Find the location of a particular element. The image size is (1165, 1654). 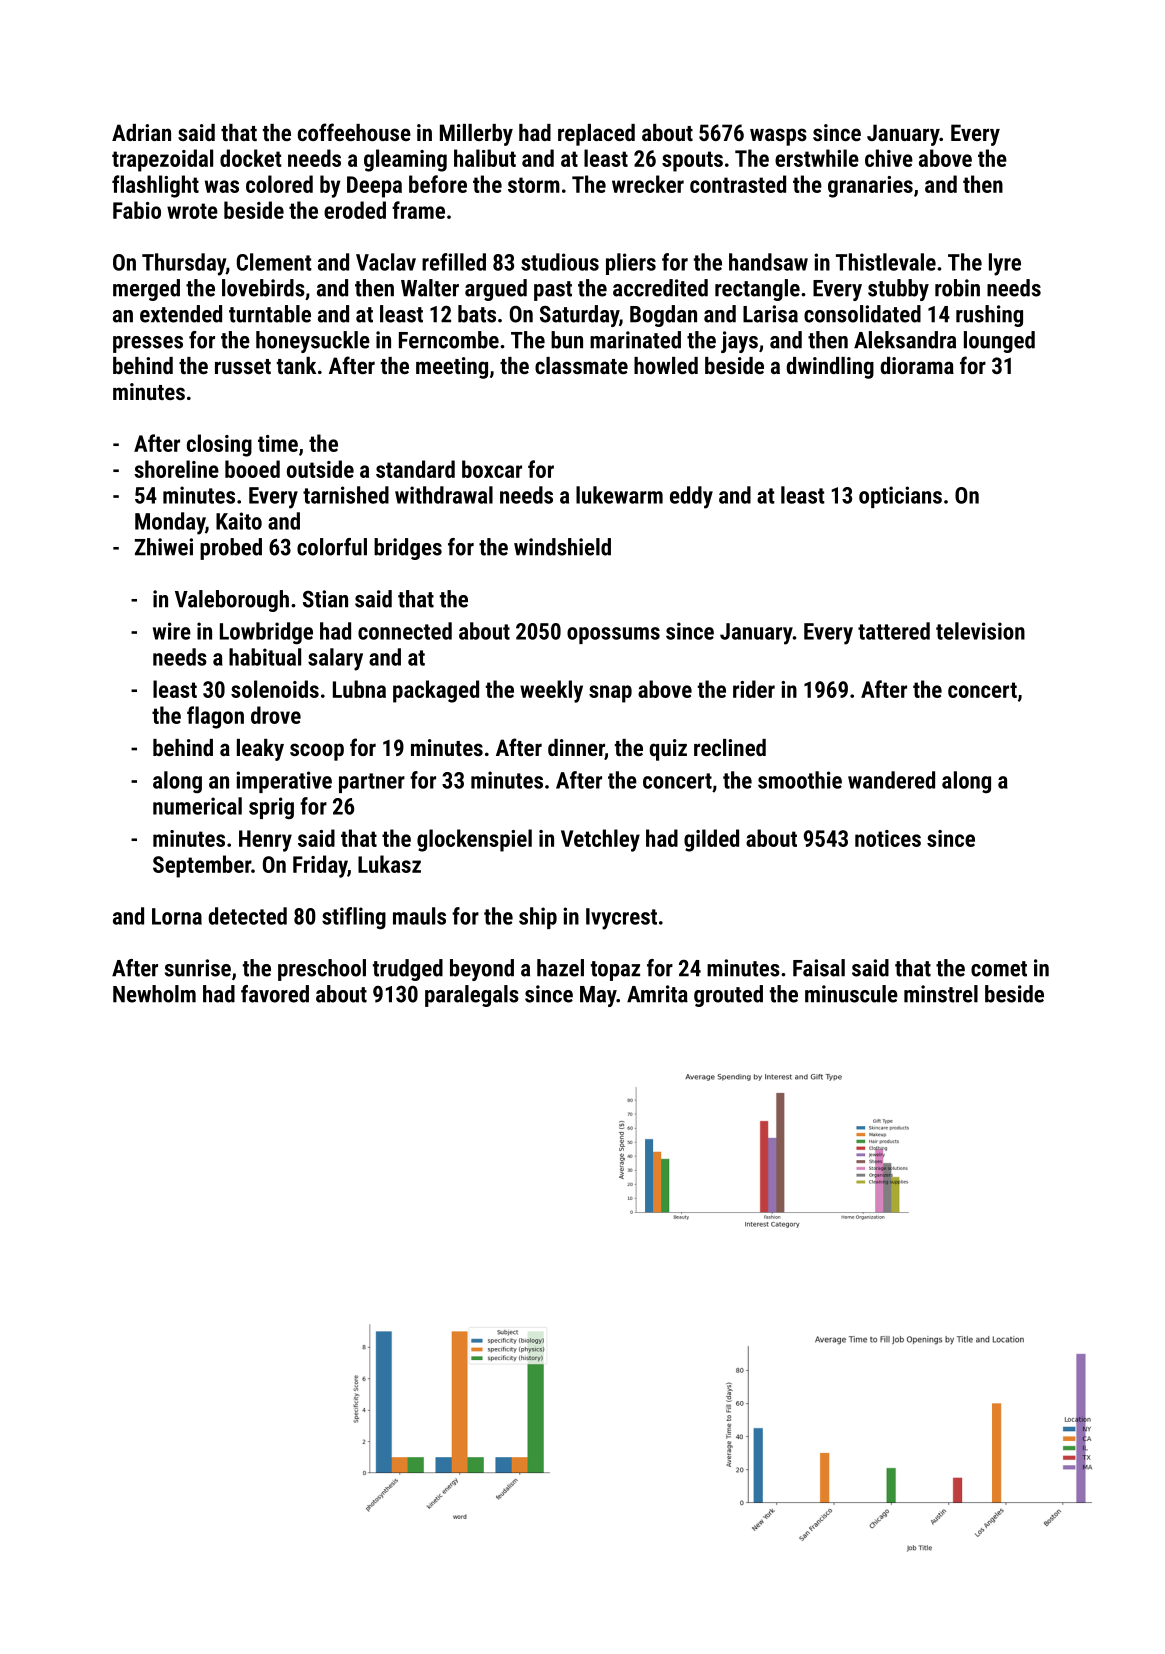

Lorna is located at coordinates (177, 916).
